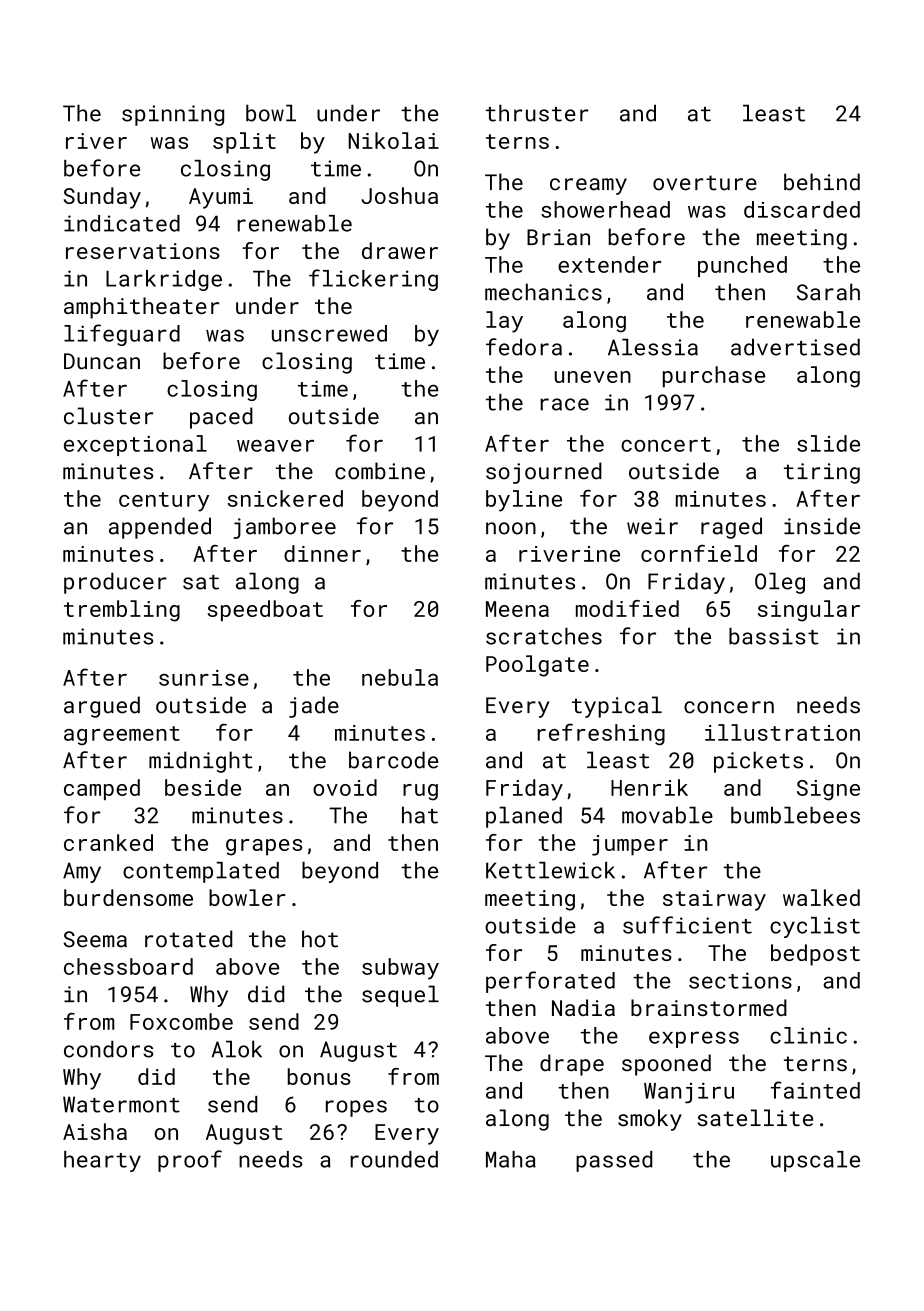 Image resolution: width=924 pixels, height=1311 pixels. What do you see at coordinates (609, 264) in the image?
I see `extender` at bounding box center [609, 264].
